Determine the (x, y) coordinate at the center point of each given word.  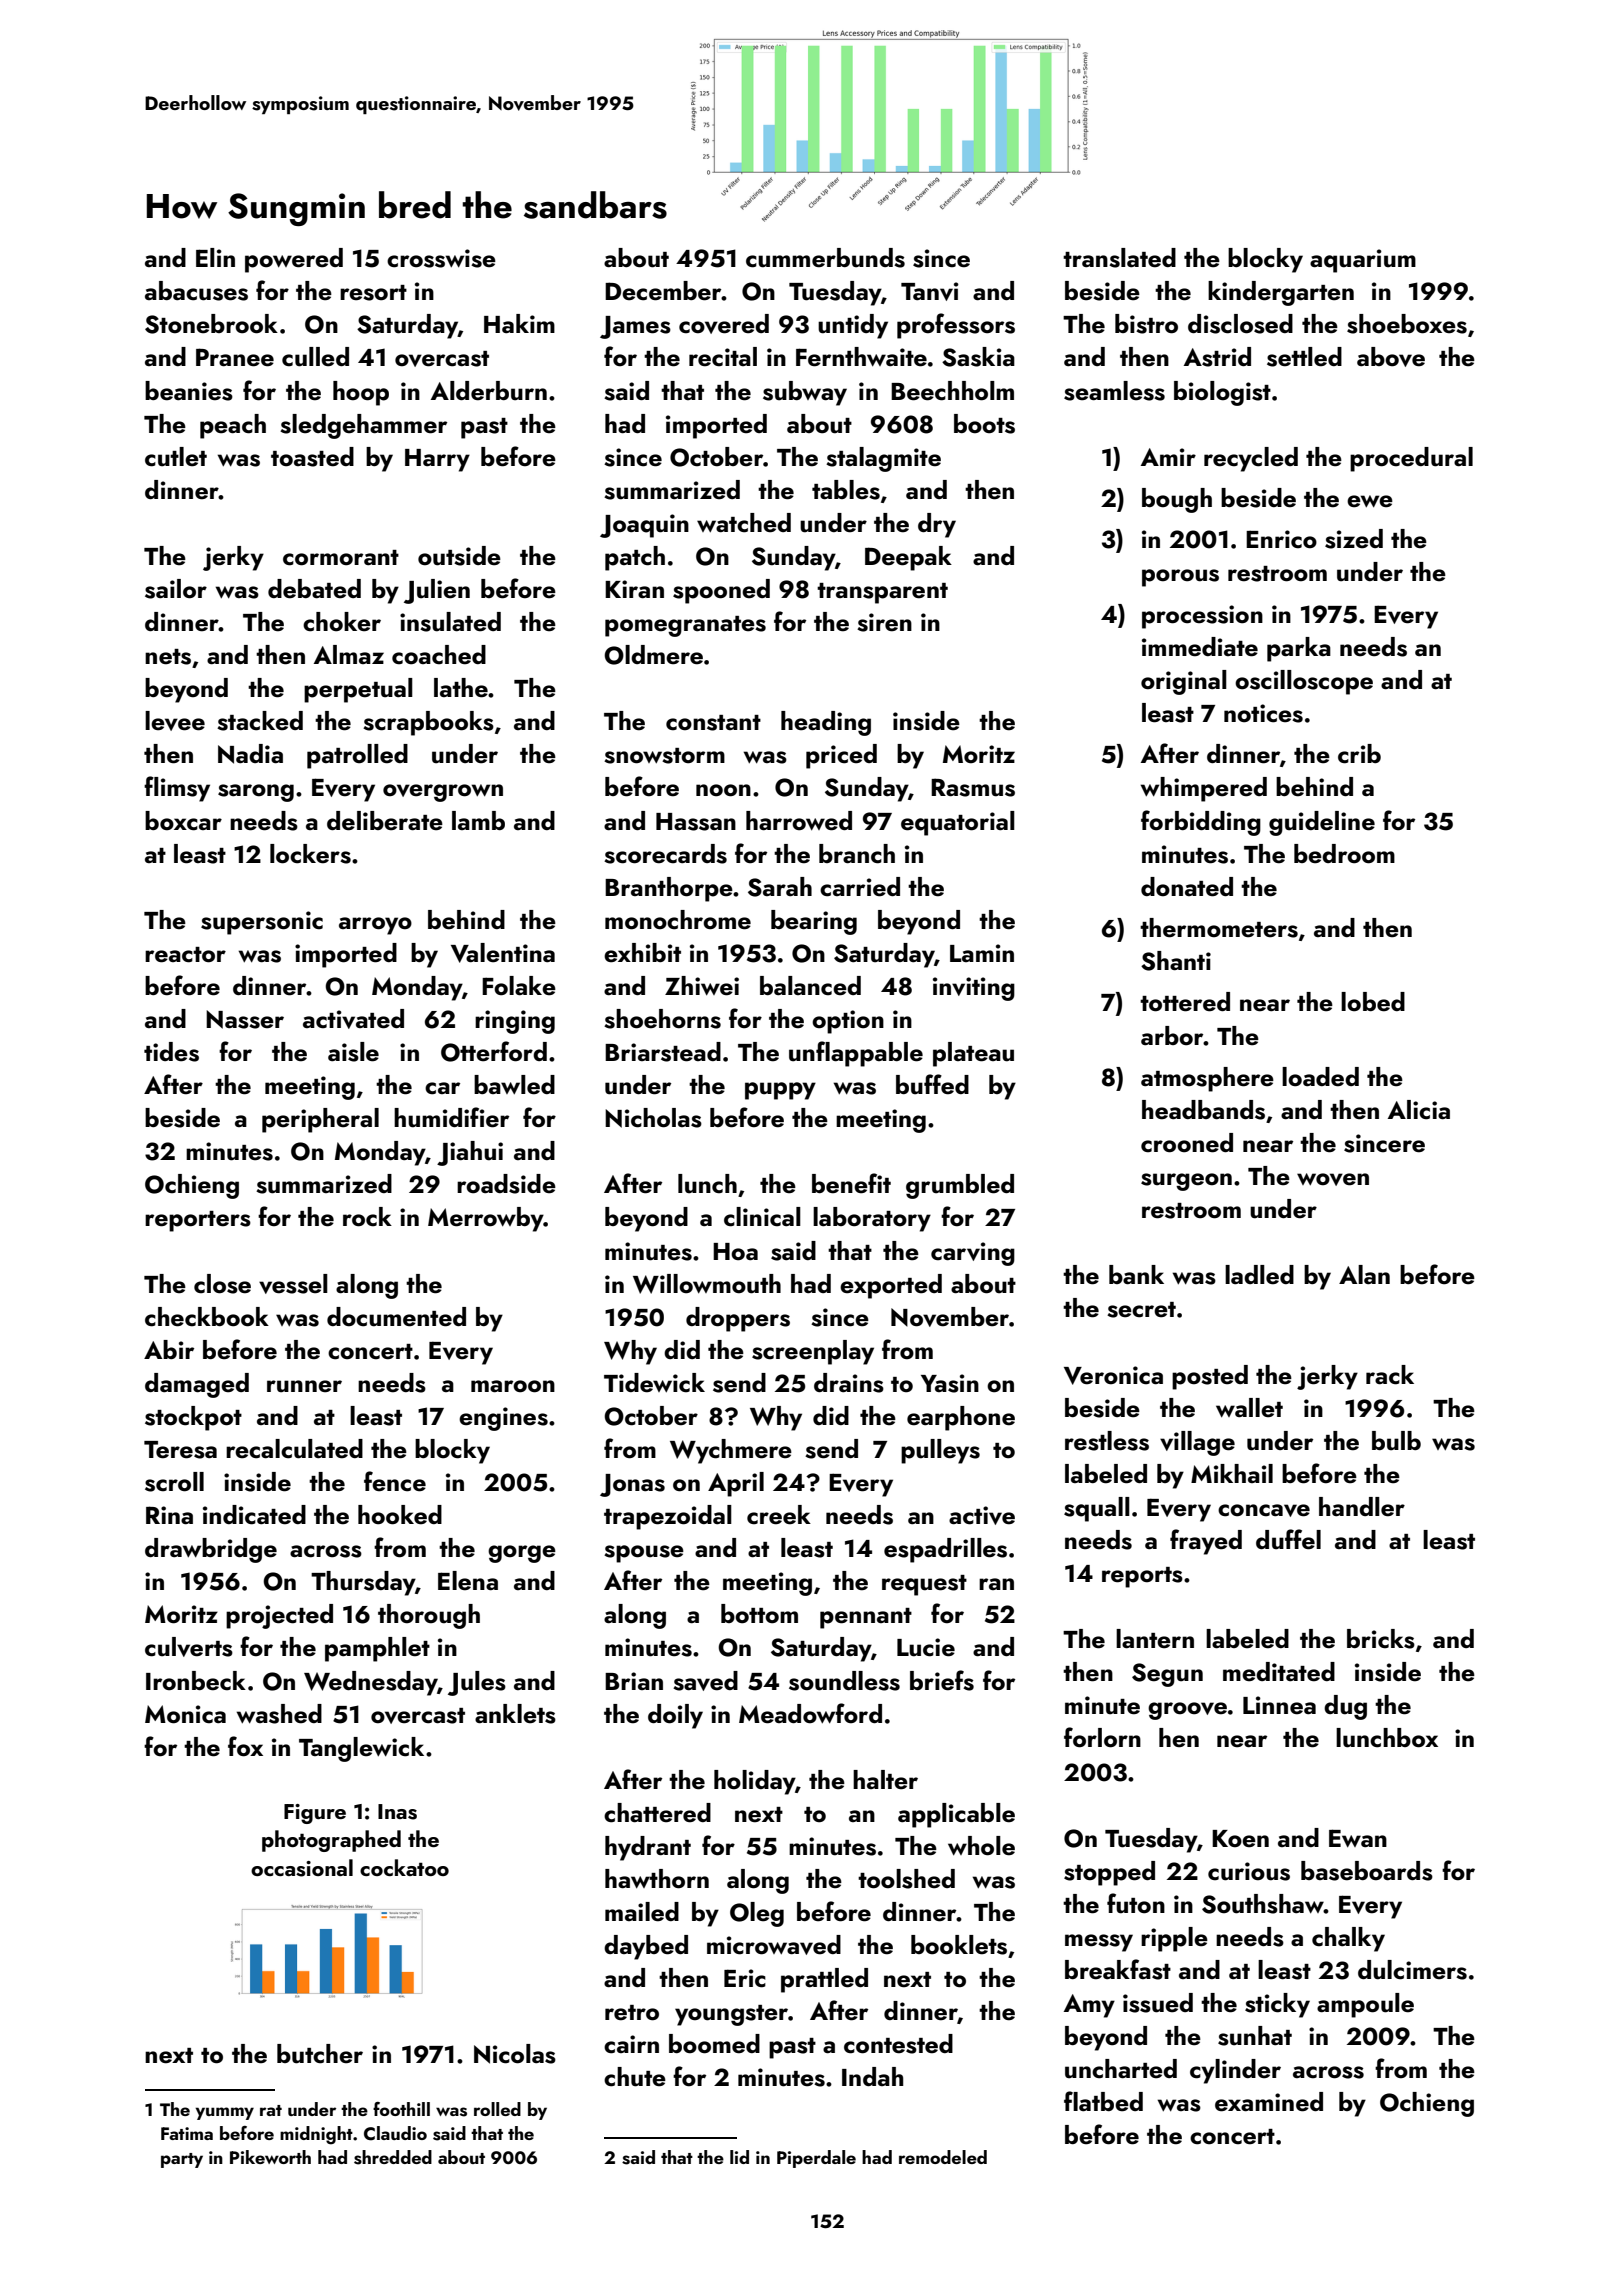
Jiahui (470, 1153)
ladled (1259, 1275)
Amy (1089, 2006)
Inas (397, 1812)
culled (315, 357)
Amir (1168, 457)
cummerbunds (825, 258)
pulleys (940, 1451)
